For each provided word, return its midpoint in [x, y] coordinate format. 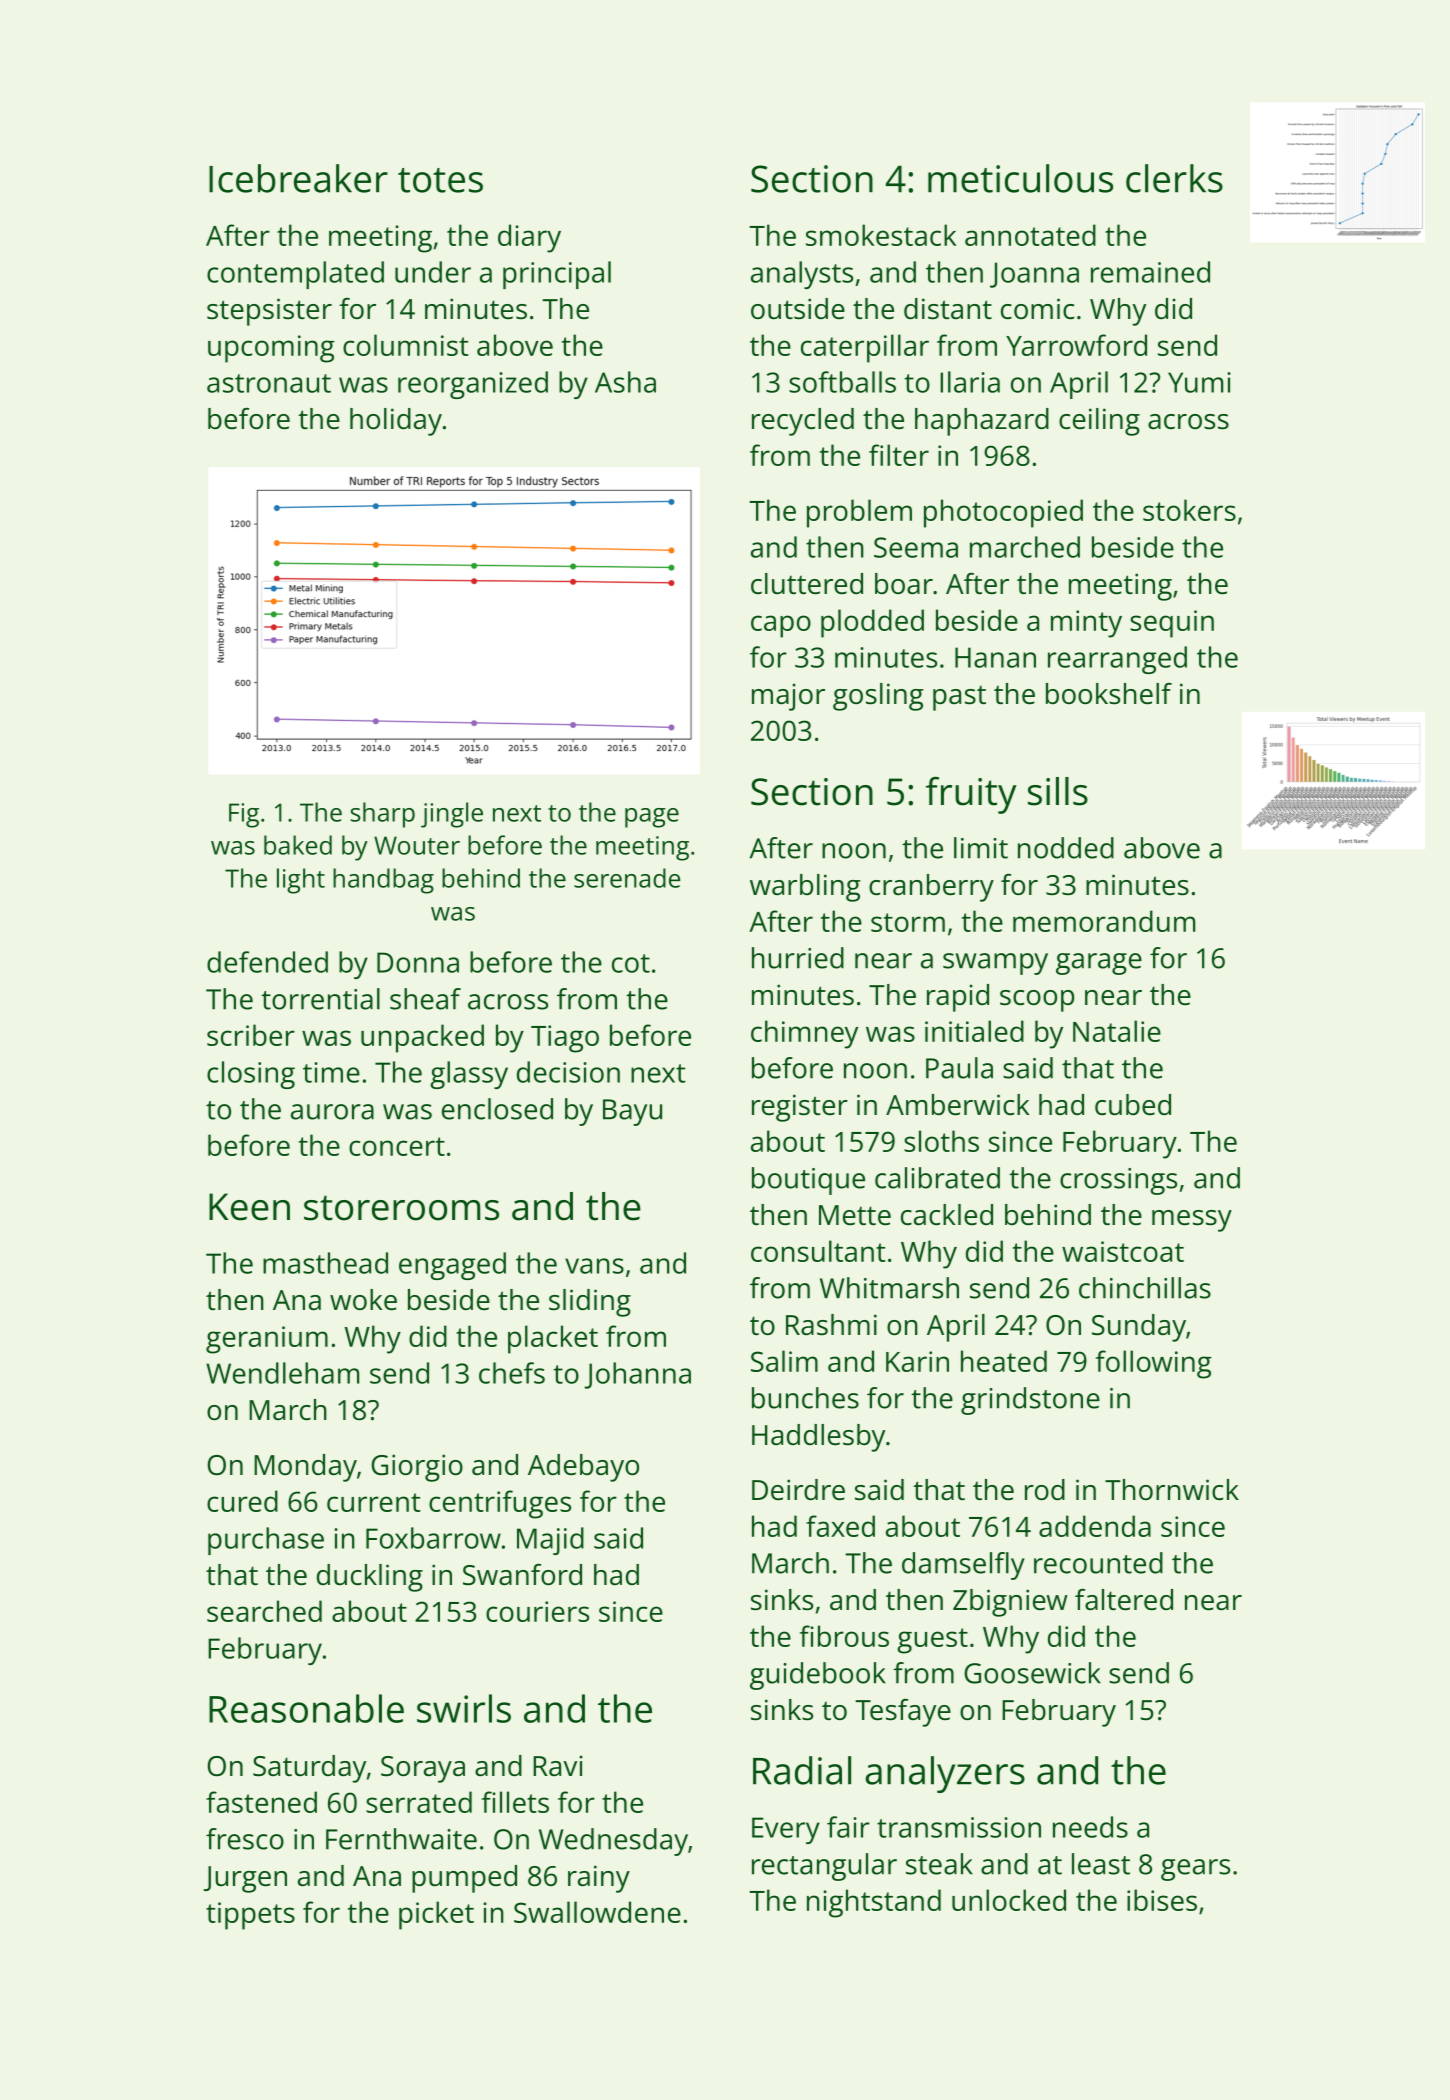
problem [859, 513]
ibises [1162, 1900]
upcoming [271, 349]
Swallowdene [597, 1912]
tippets [250, 1916]
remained [1150, 272]
